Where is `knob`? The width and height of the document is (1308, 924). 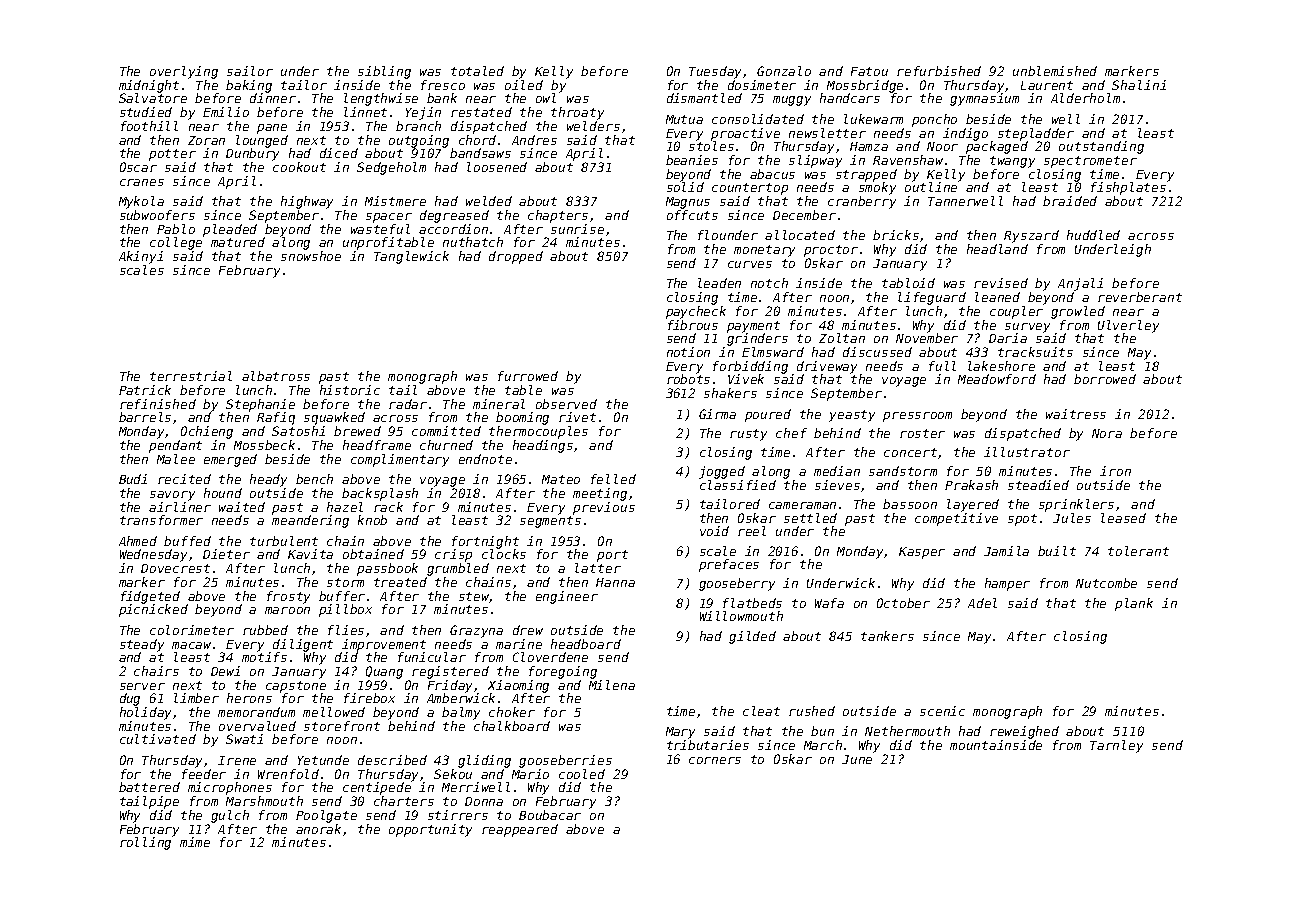
knob is located at coordinates (372, 520).
